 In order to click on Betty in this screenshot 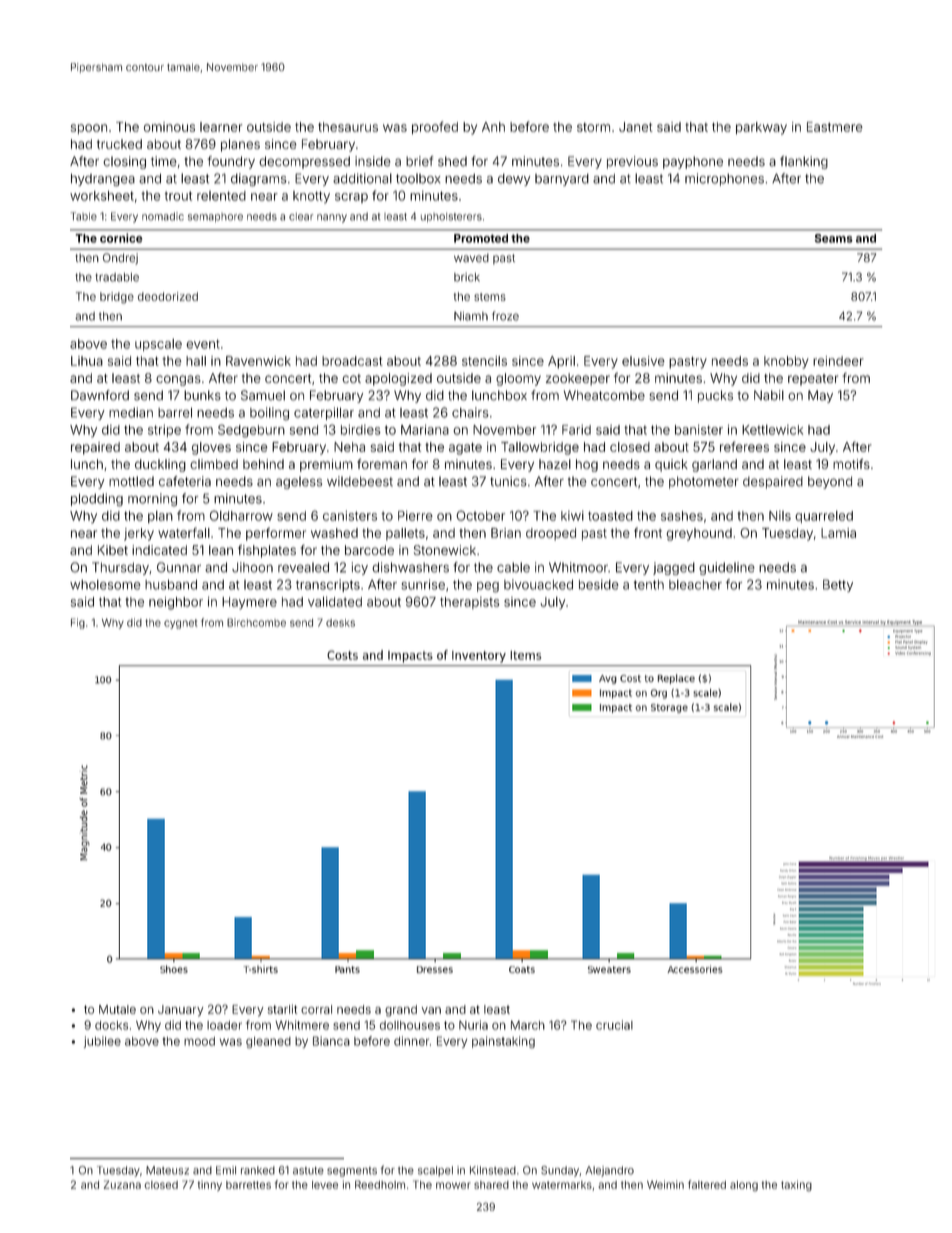, I will do `click(838, 585)`.
